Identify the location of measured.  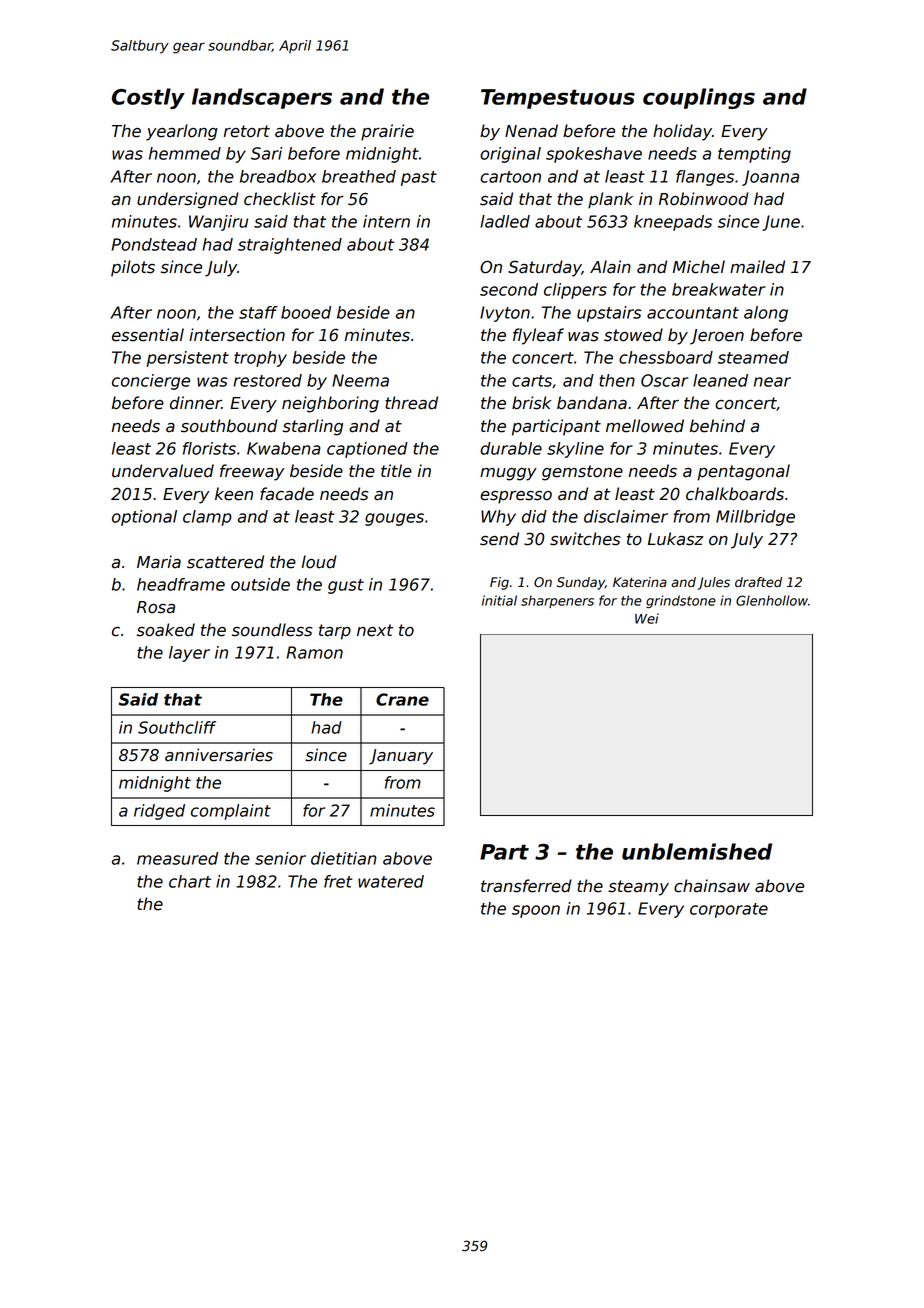
(177, 858).
